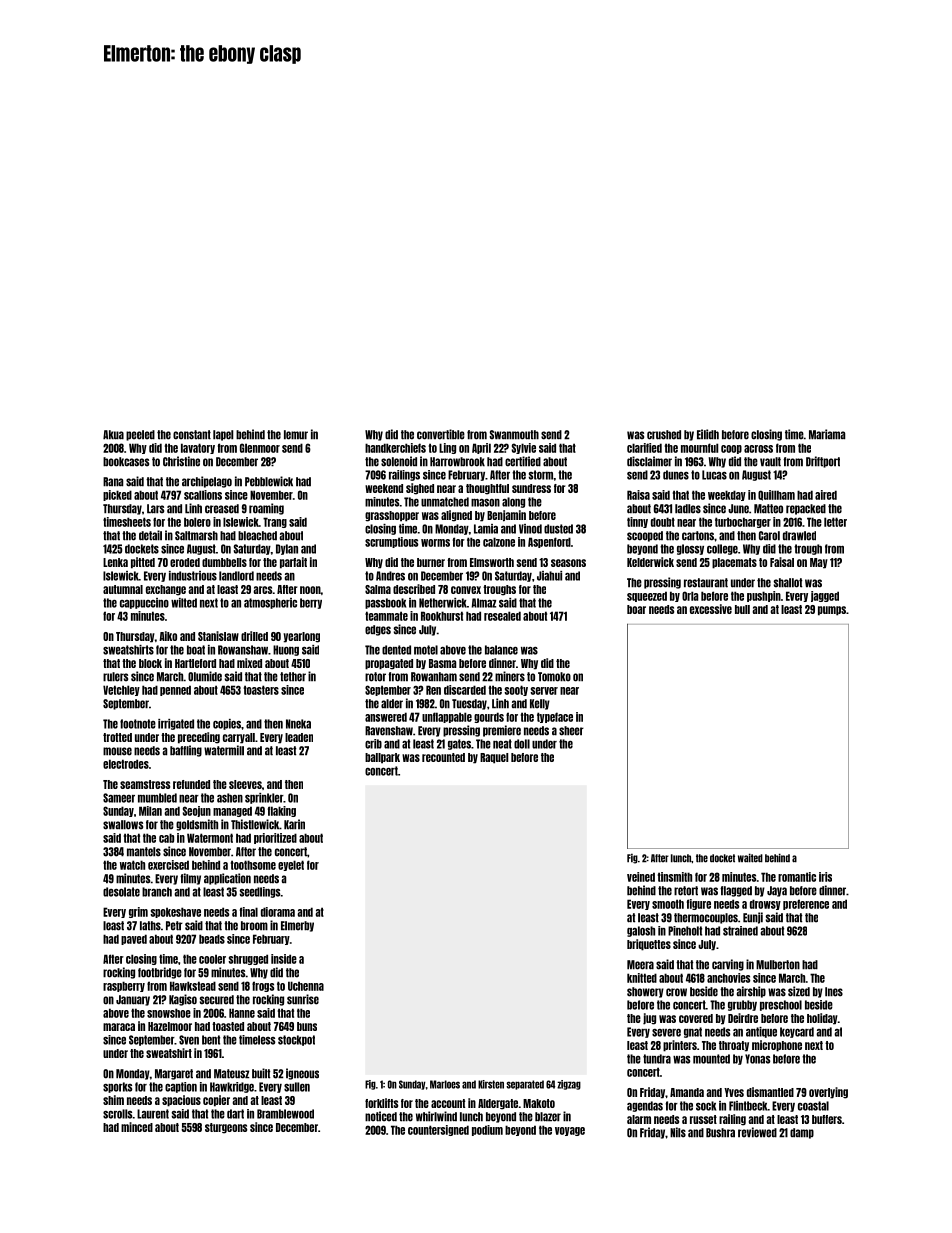 The height and width of the screenshot is (1233, 952). What do you see at coordinates (181, 1101) in the screenshot?
I see `spacious` at bounding box center [181, 1101].
